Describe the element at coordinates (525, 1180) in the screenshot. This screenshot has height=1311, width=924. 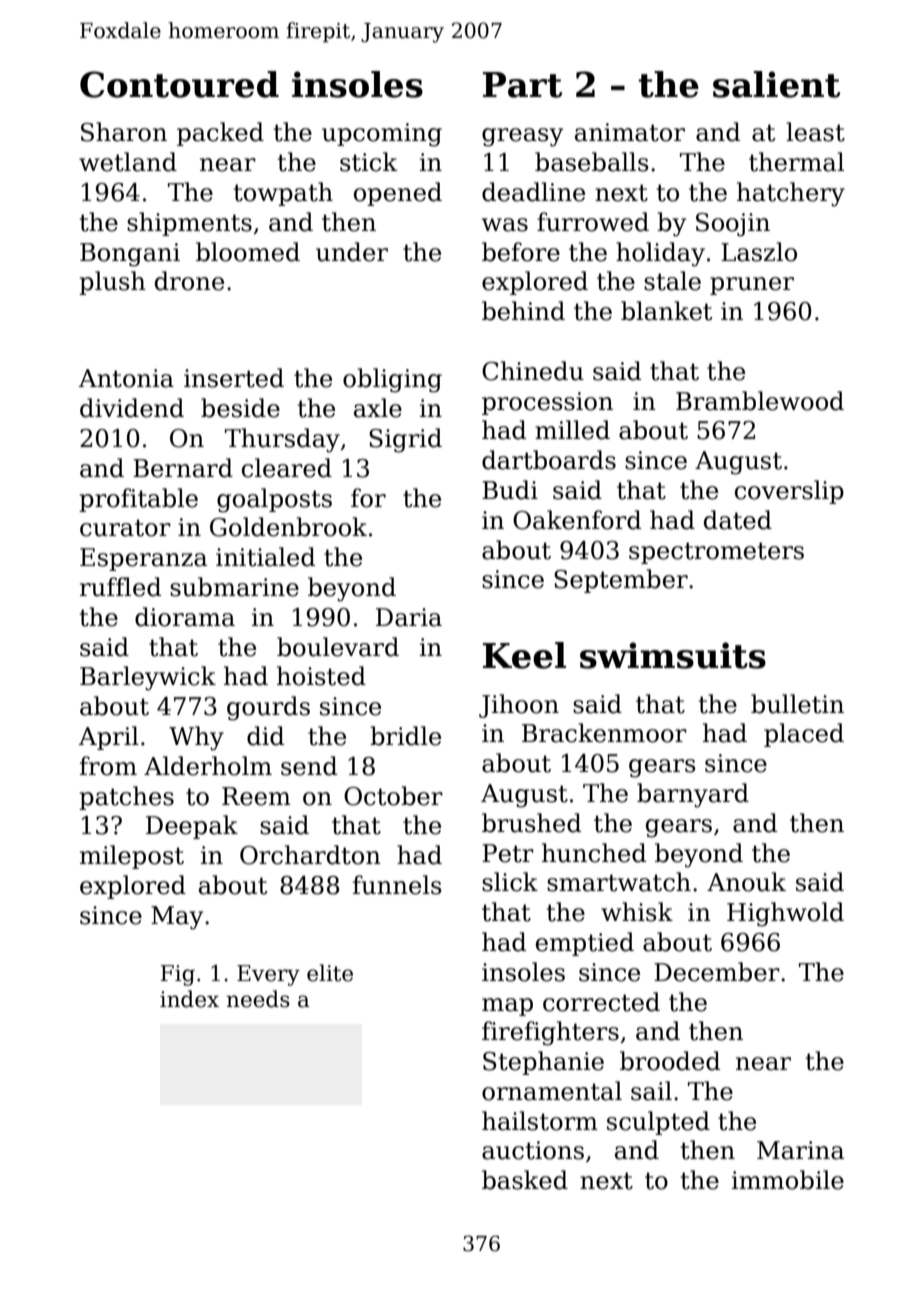
I see `basked` at that location.
